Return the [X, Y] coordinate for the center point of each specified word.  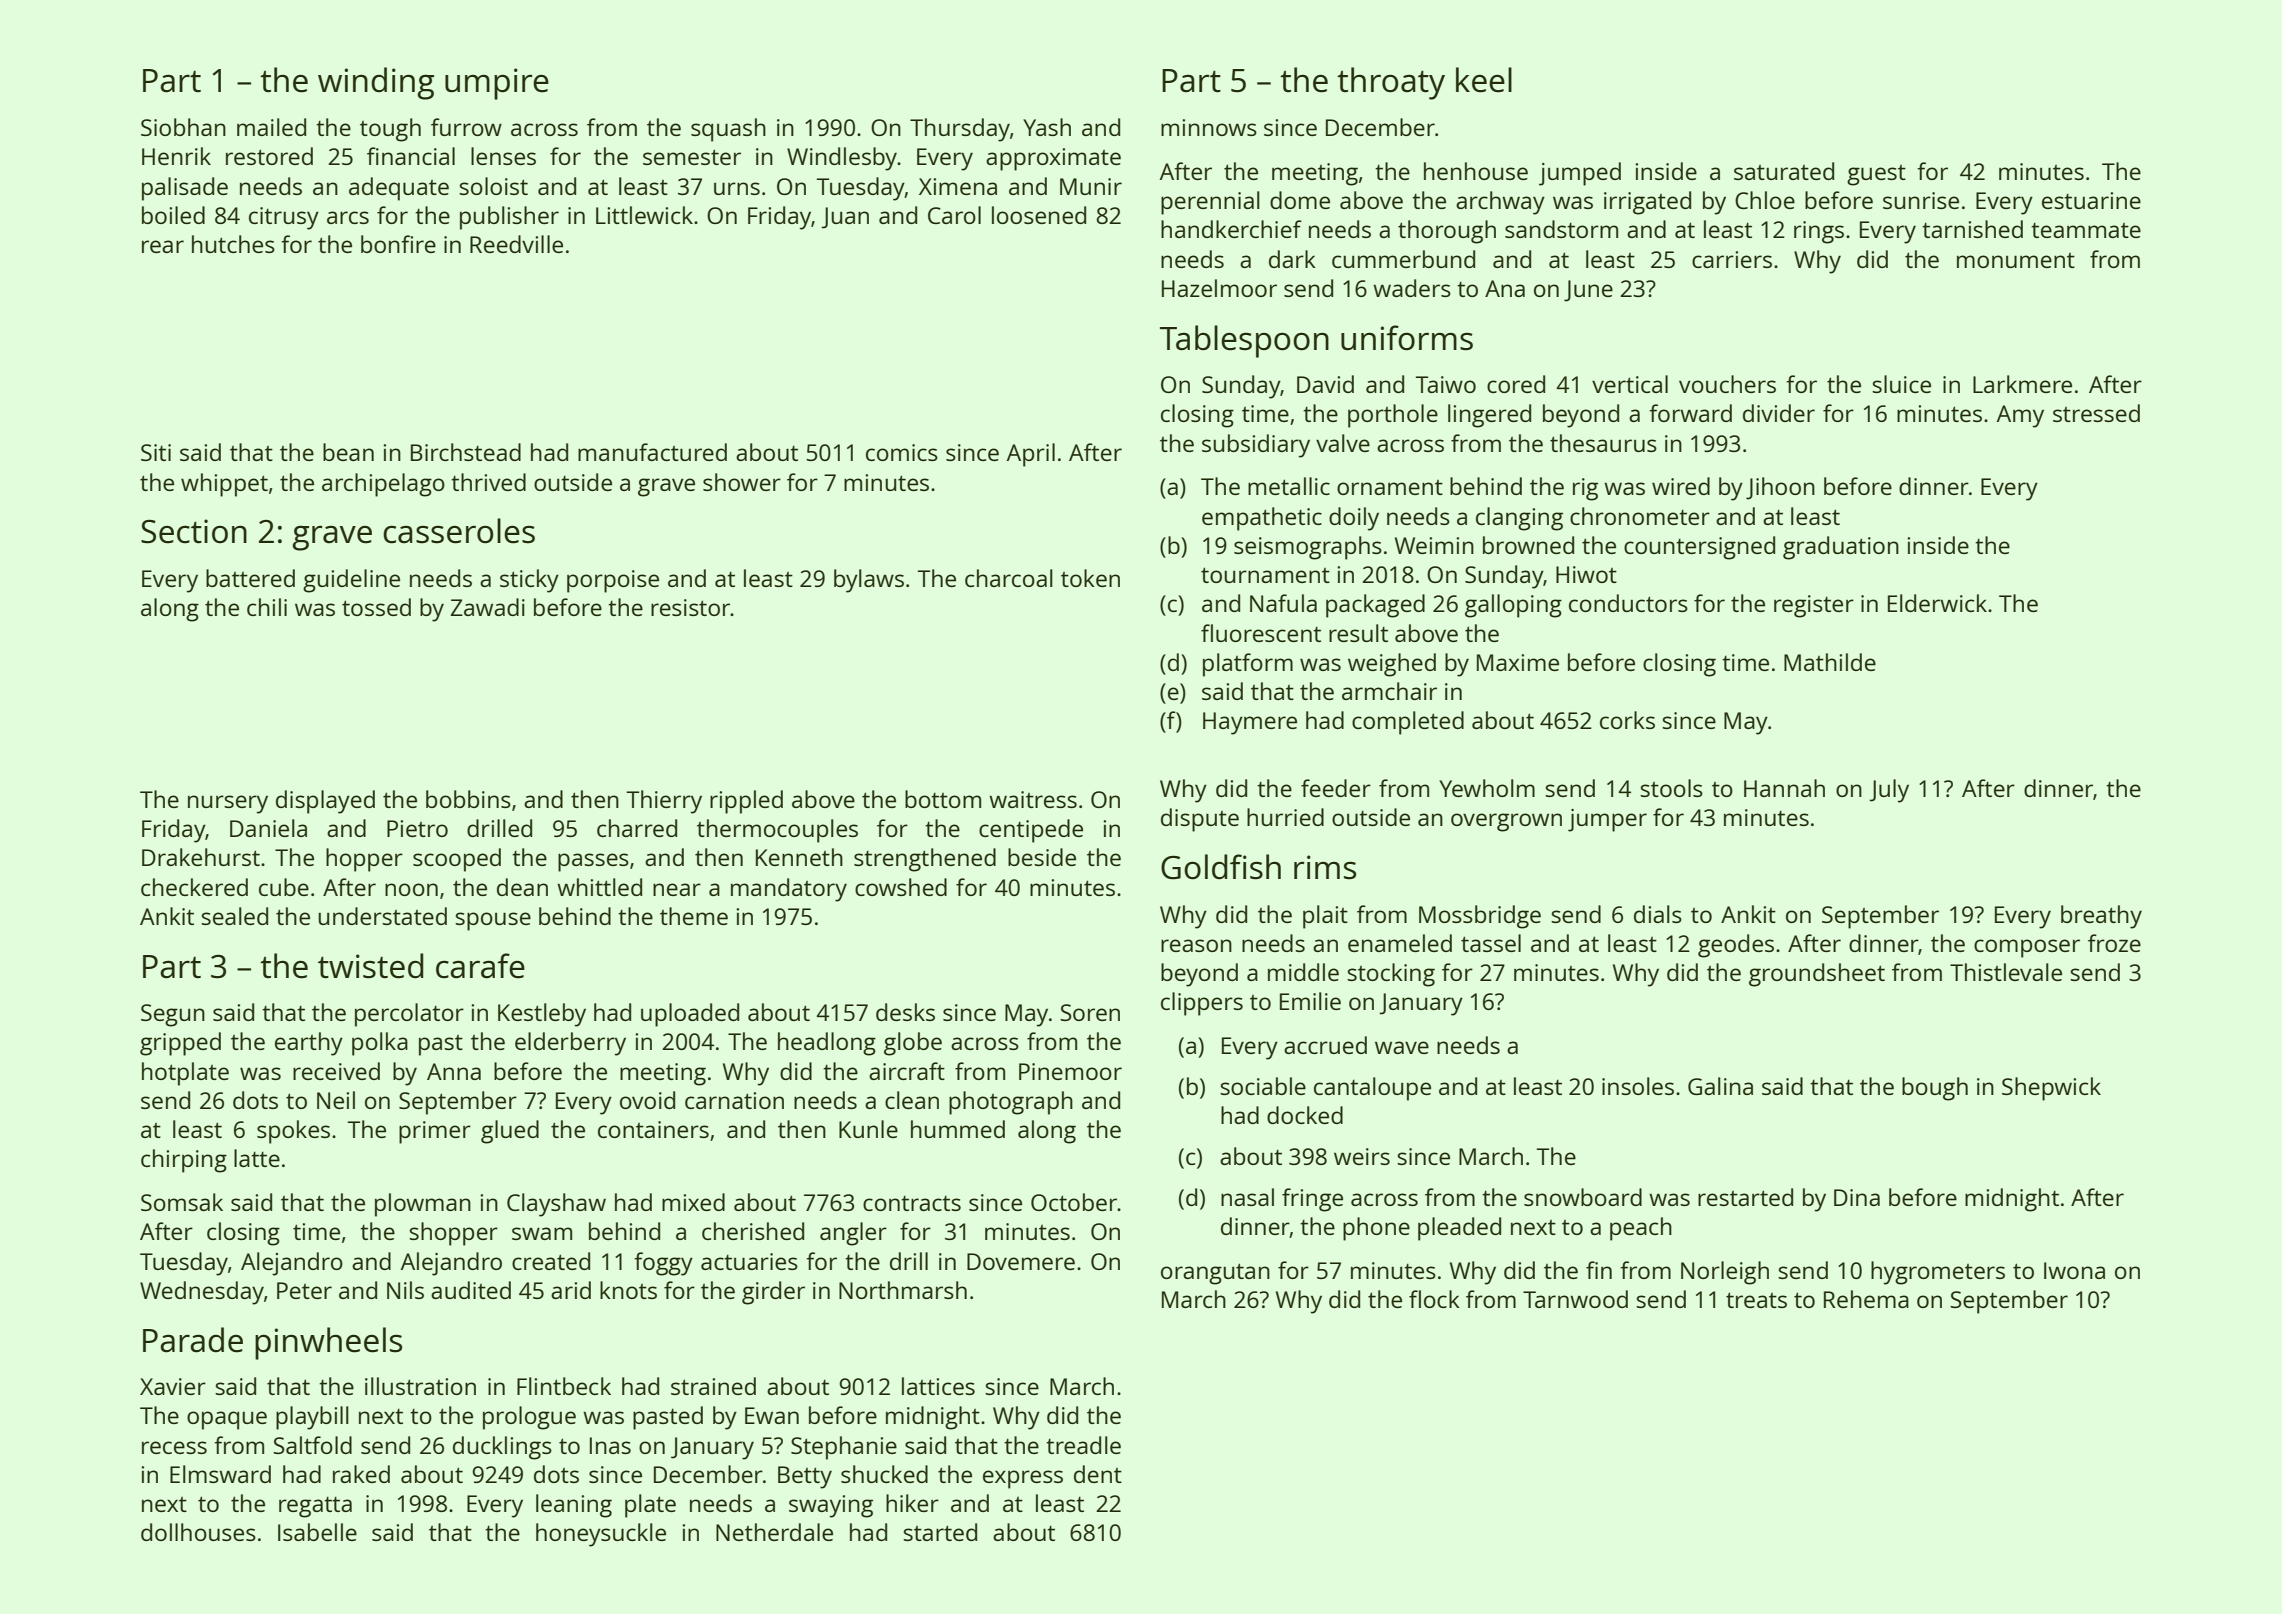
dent [1098, 1474]
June [1588, 291]
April [1031, 455]
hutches [233, 244]
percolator [409, 1015]
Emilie [1310, 1001]
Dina [1857, 1197]
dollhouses [198, 1532]
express [1023, 1479]
